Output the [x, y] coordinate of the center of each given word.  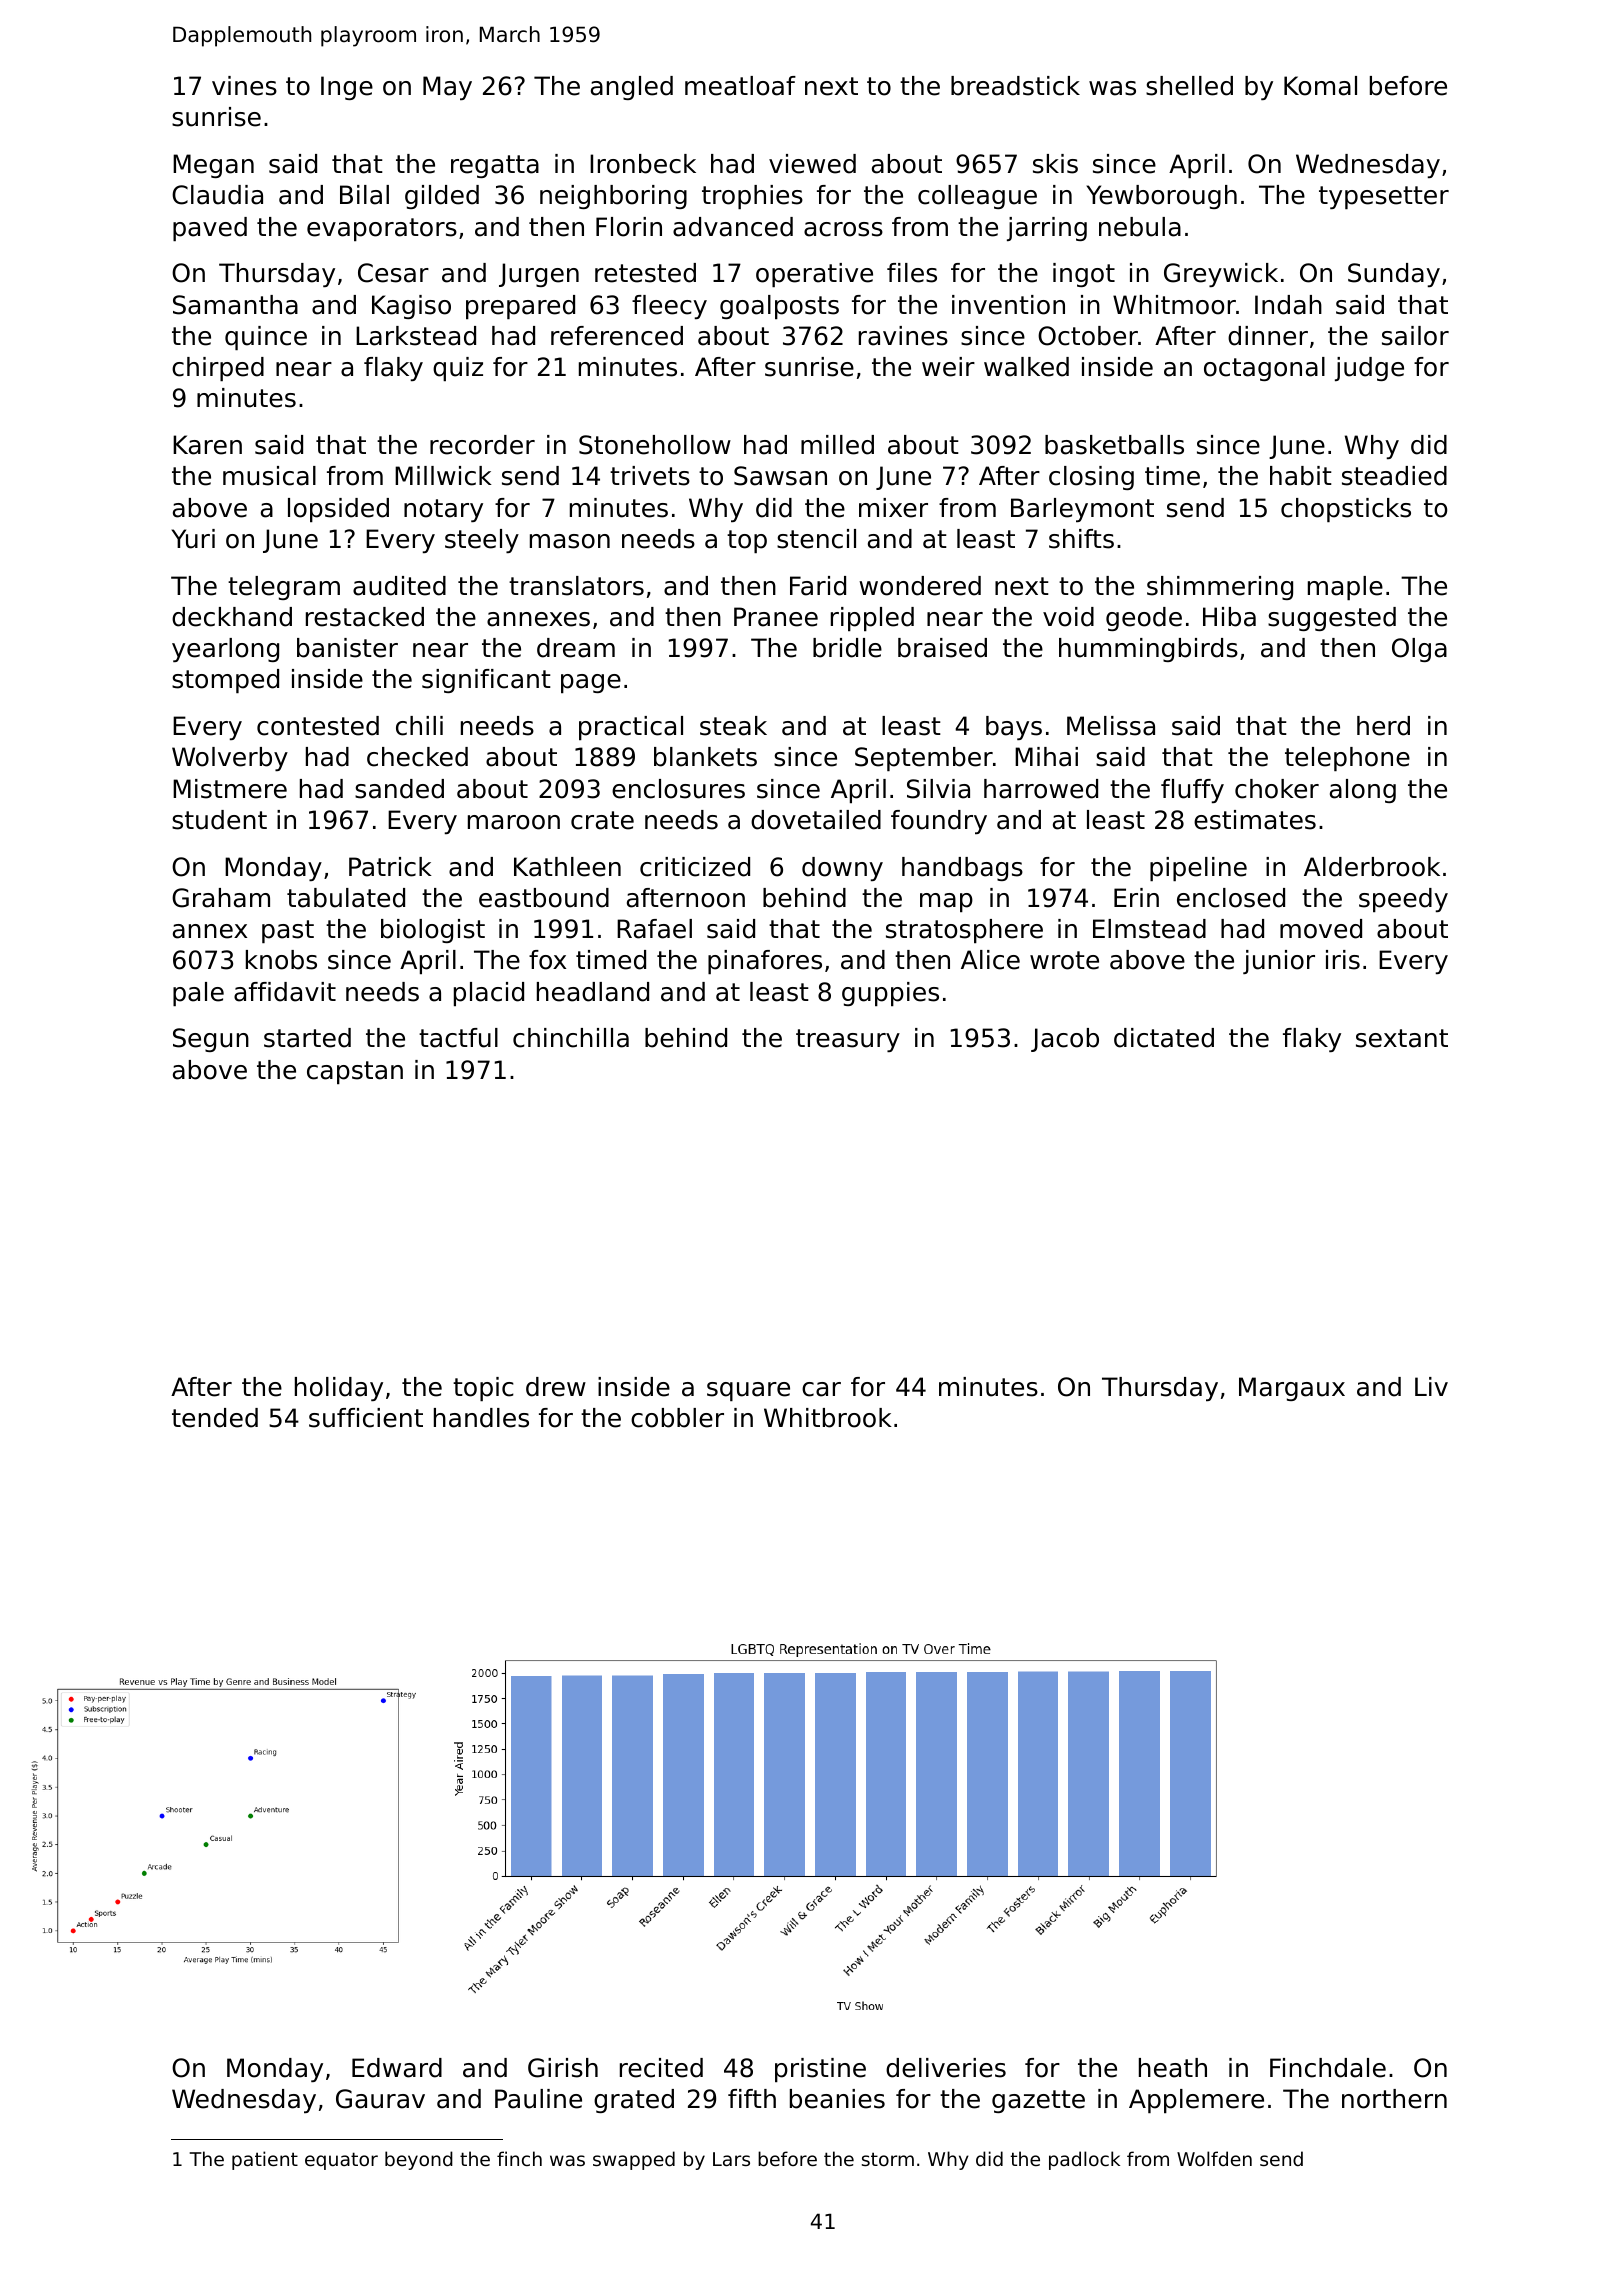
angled [632, 88]
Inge [347, 88]
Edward [397, 2068]
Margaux [1292, 1389]
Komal [1320, 86]
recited [661, 2068]
